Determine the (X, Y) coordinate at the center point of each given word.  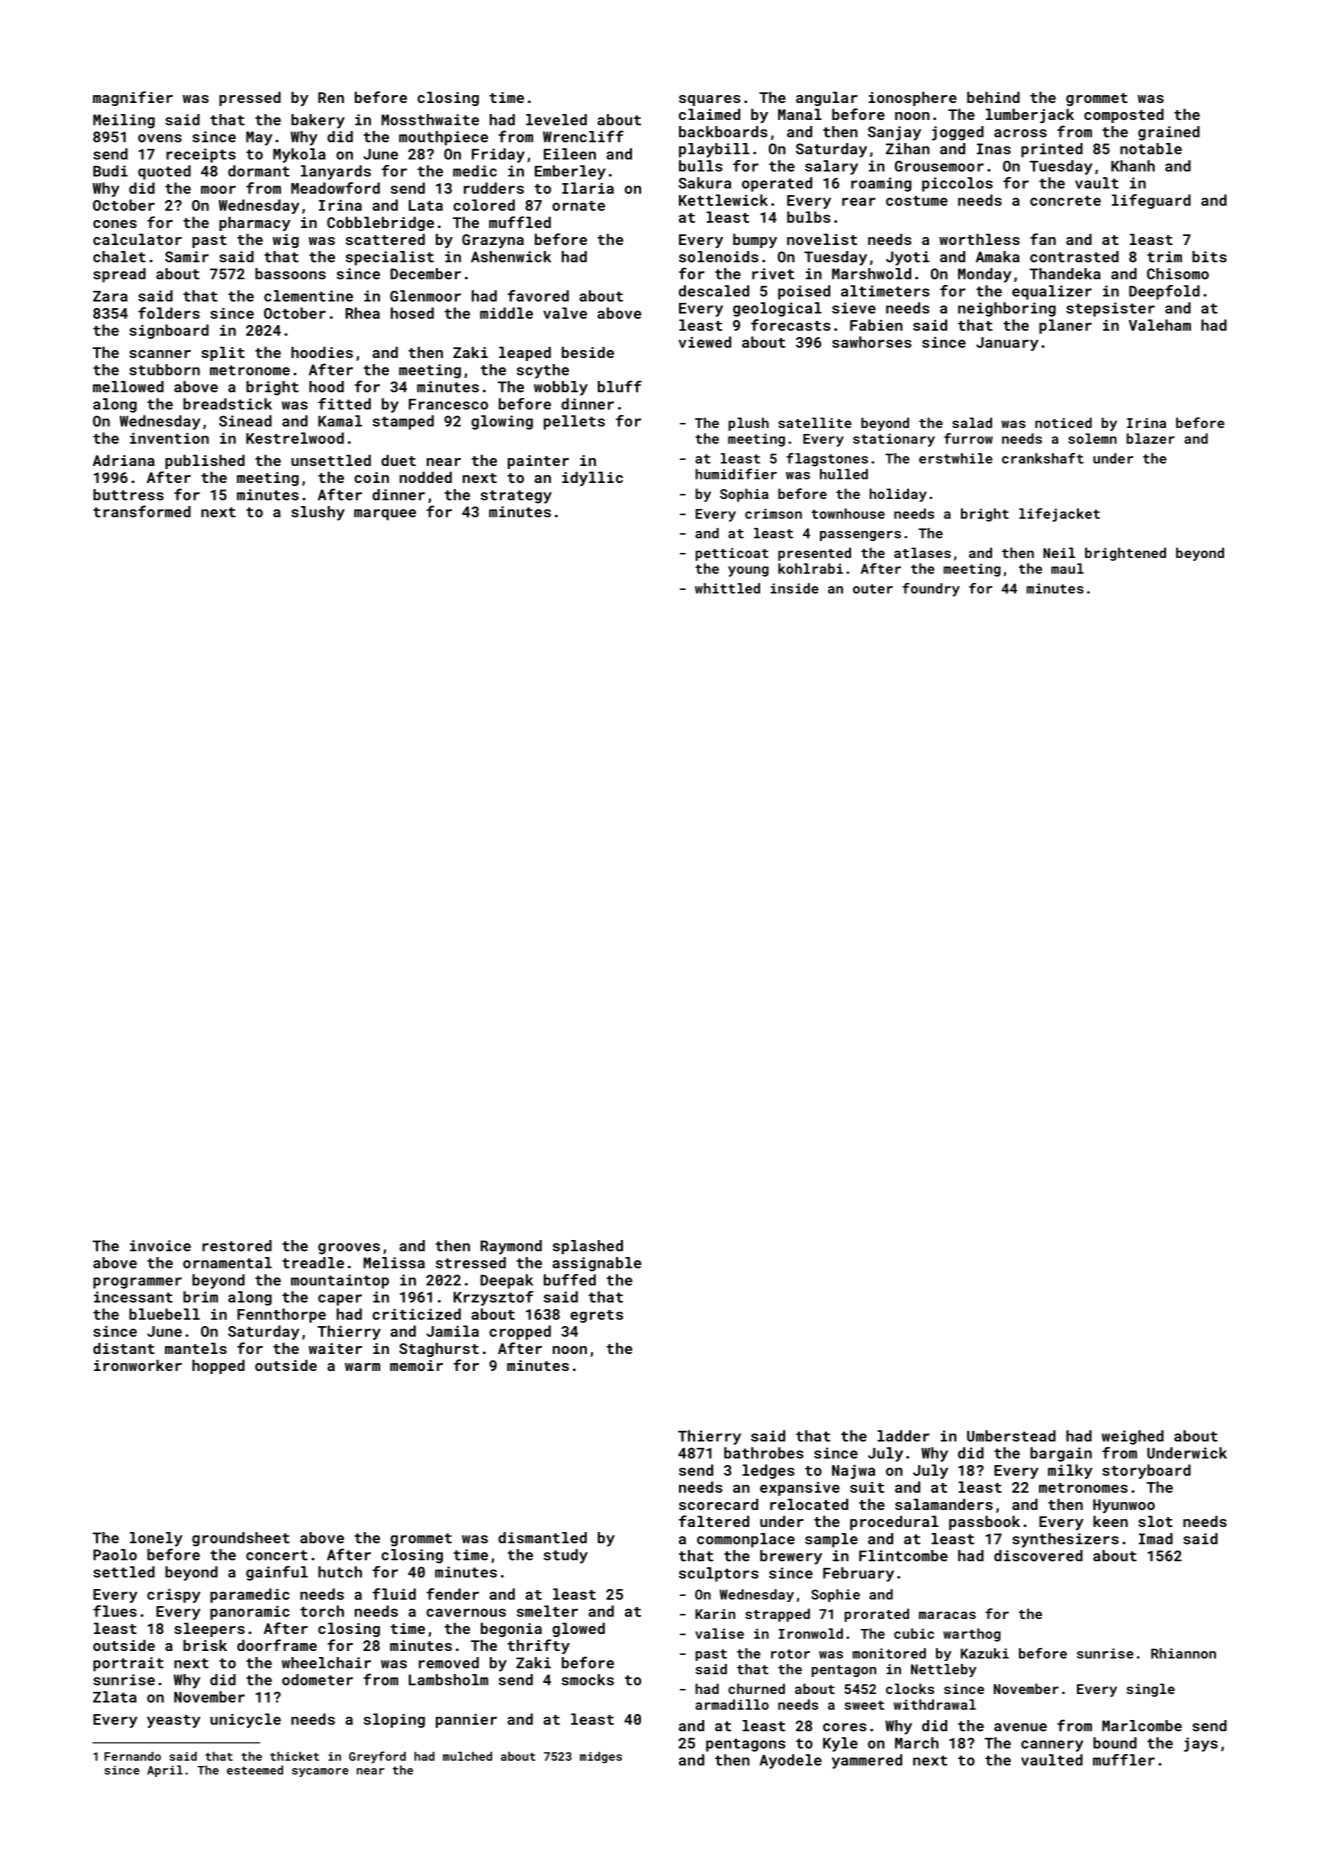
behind (993, 97)
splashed (588, 1247)
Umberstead (1011, 1436)
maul (1067, 568)
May (259, 138)
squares (710, 100)
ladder (903, 1436)
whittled (727, 588)
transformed (142, 511)
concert (277, 1555)
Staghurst (439, 1349)
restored (237, 1246)
